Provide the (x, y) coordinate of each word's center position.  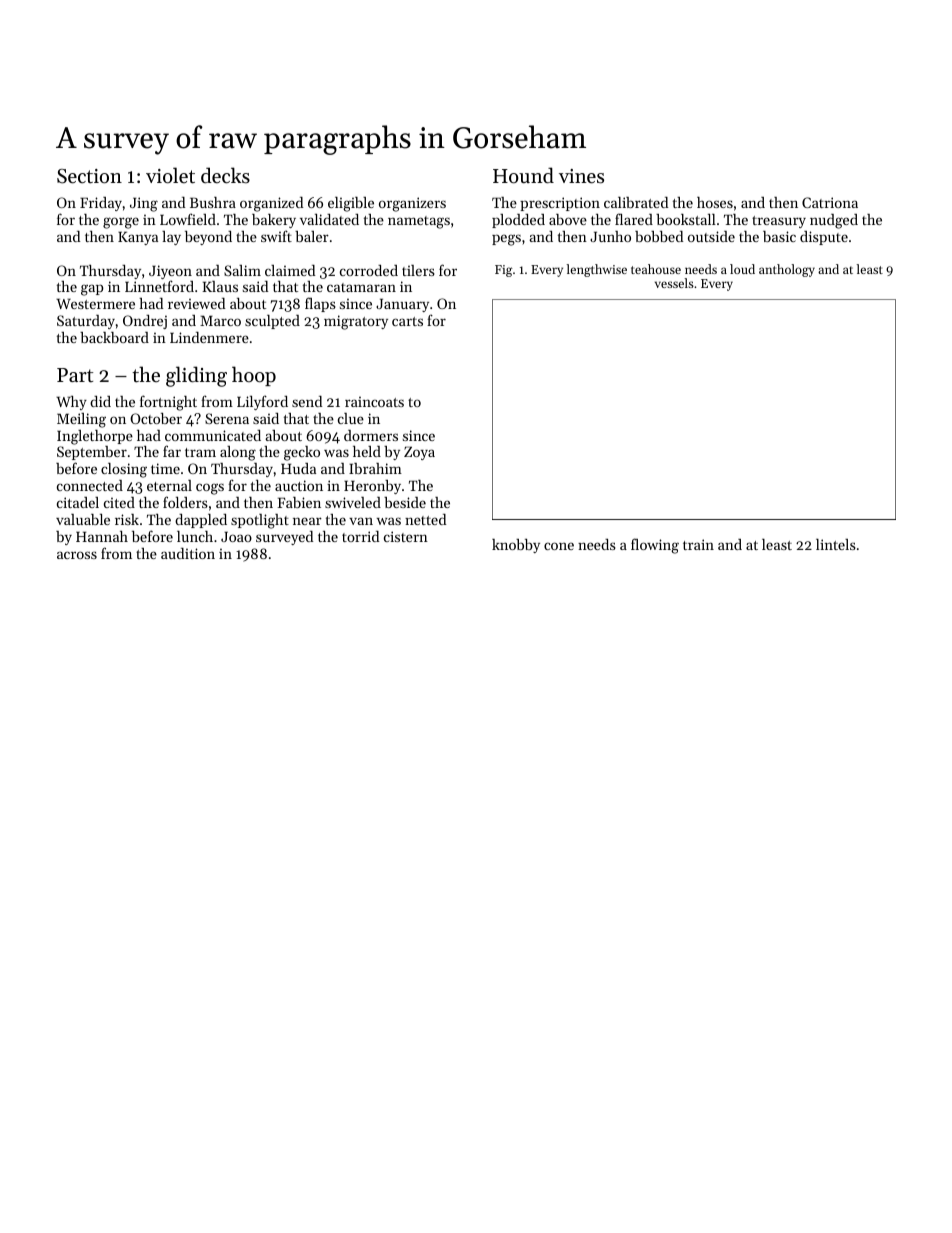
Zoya (419, 453)
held (367, 451)
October (156, 418)
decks (225, 175)
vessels (674, 283)
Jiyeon (170, 272)
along (238, 453)
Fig (504, 271)
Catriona (830, 202)
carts (407, 321)
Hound (523, 175)
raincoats (374, 401)
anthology (787, 270)
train (698, 544)
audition (188, 553)
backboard (114, 337)
